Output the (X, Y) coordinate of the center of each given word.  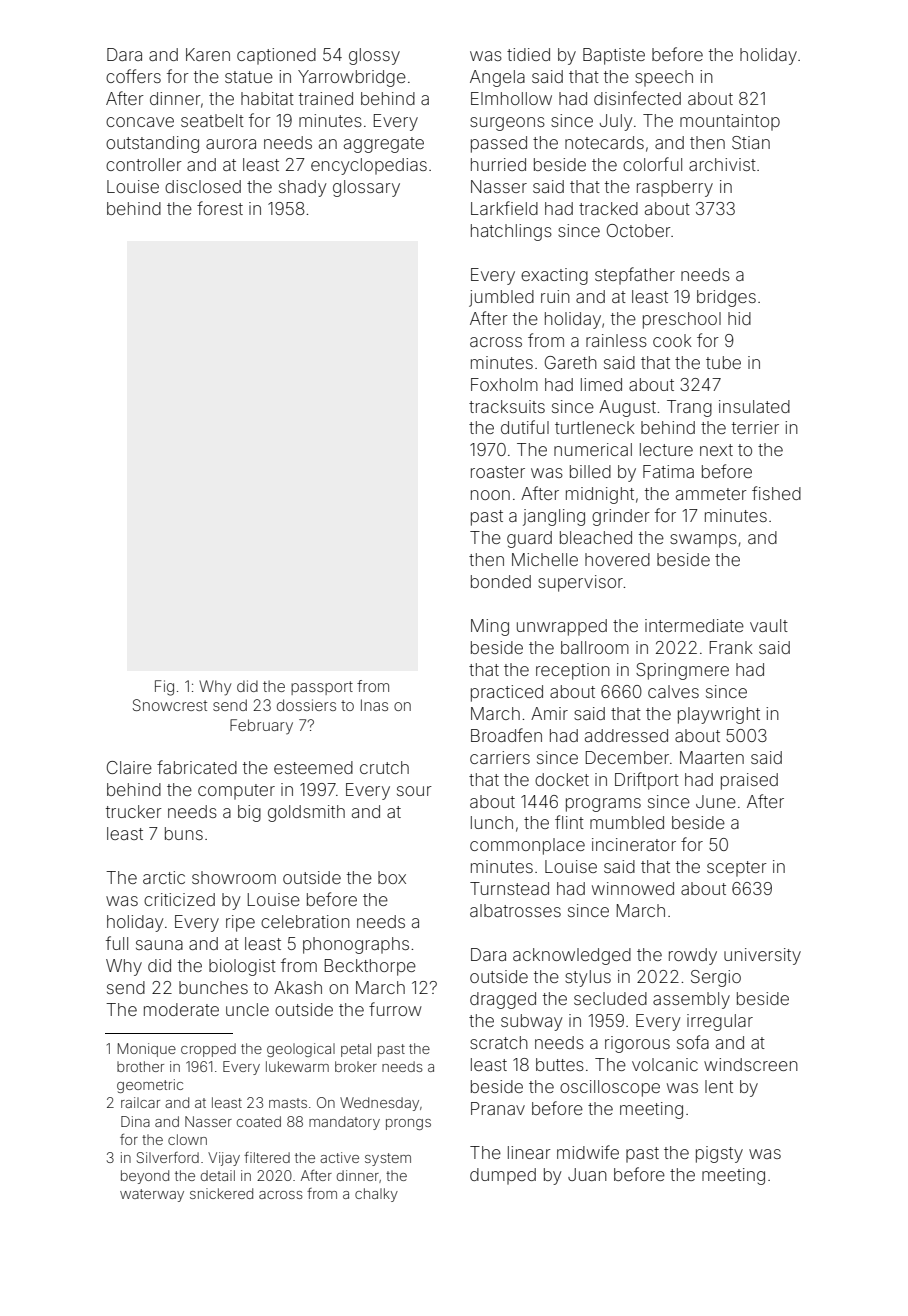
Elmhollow (511, 98)
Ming (490, 627)
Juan (587, 1174)
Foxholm (504, 384)
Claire (129, 767)
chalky (376, 1195)
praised (749, 781)
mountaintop (730, 122)
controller (144, 164)
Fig (164, 688)
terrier (755, 427)
